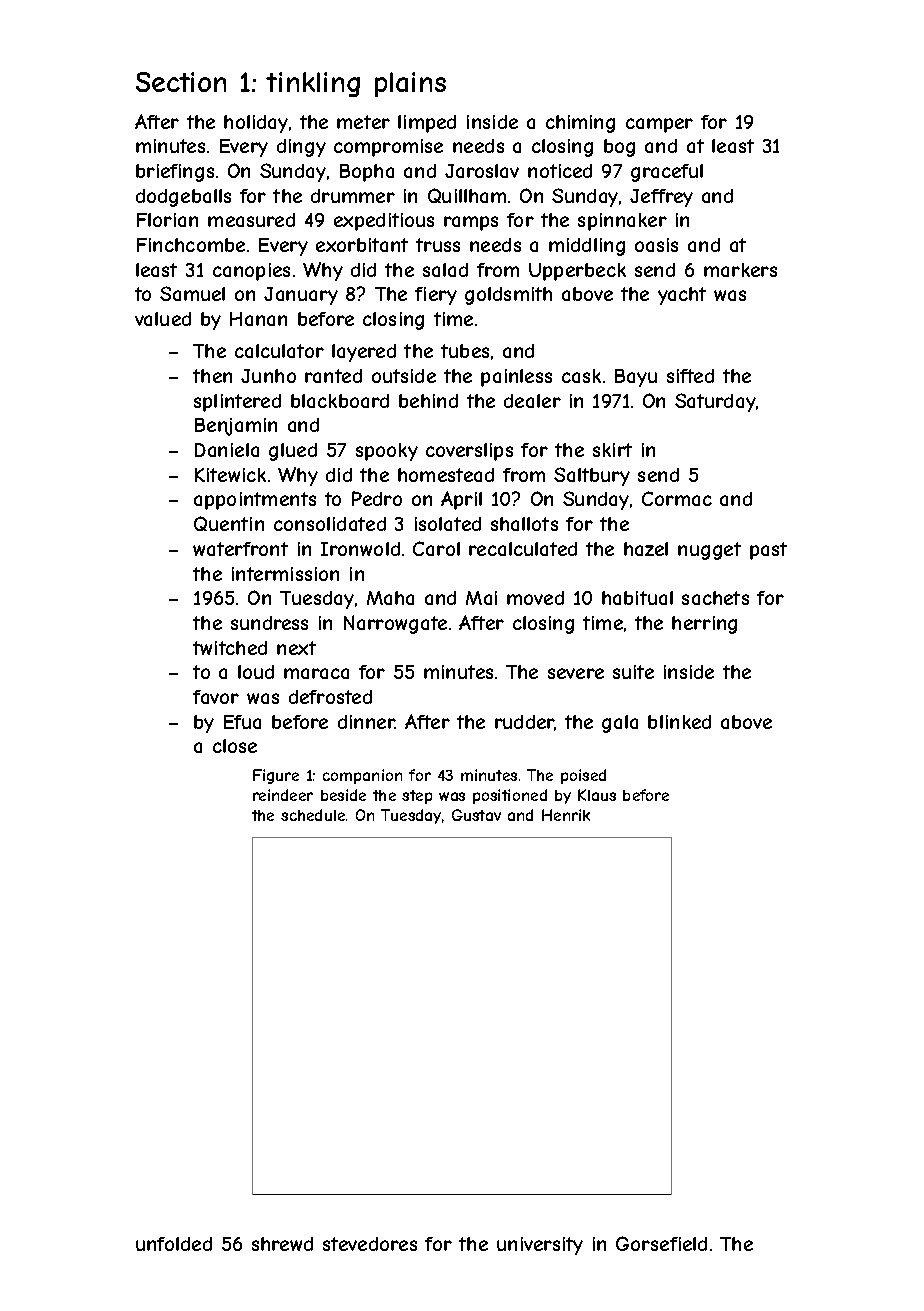  I want to click on Henrik, so click(566, 815).
